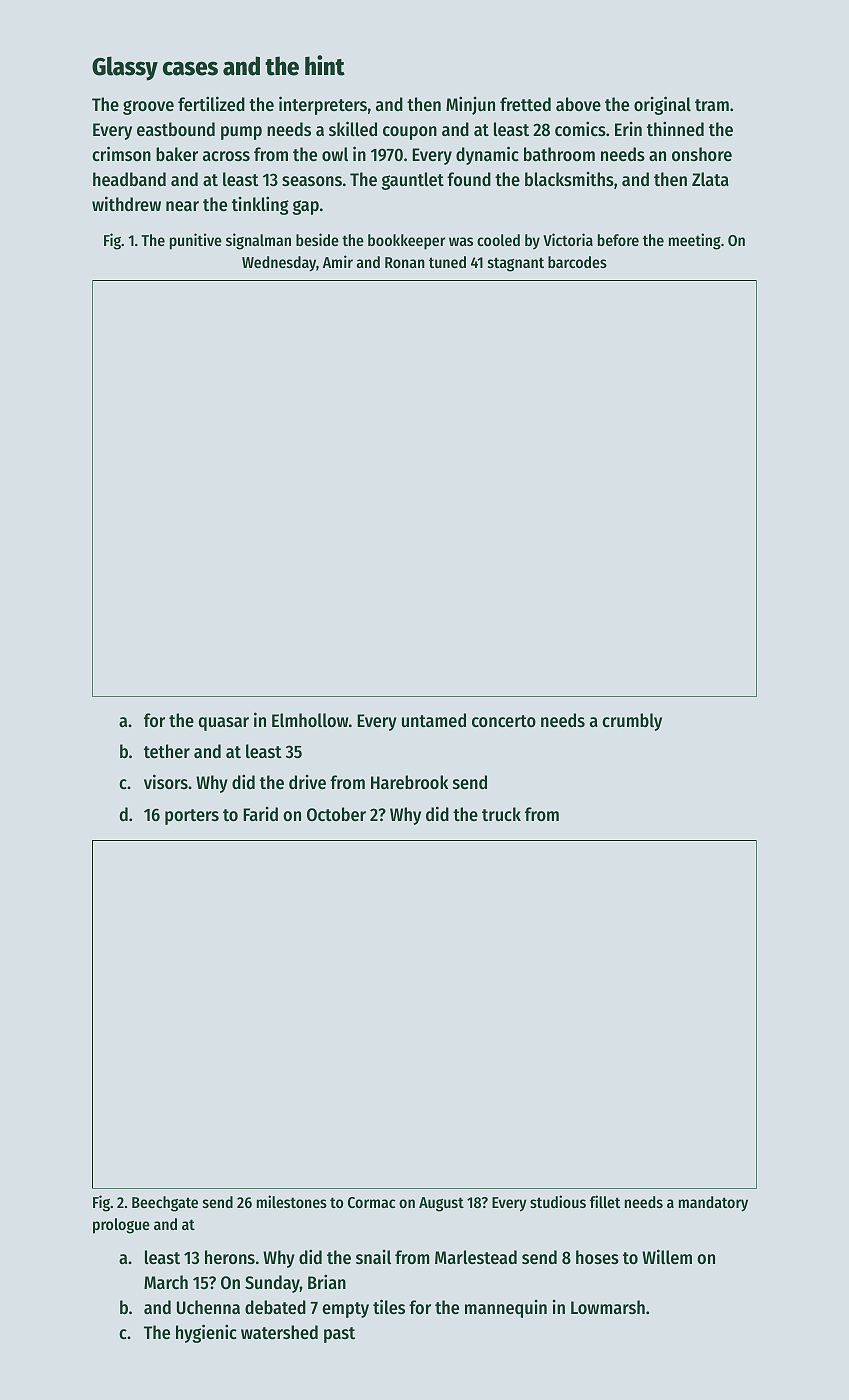 The width and height of the image is (849, 1400). What do you see at coordinates (339, 1335) in the image?
I see `past` at bounding box center [339, 1335].
